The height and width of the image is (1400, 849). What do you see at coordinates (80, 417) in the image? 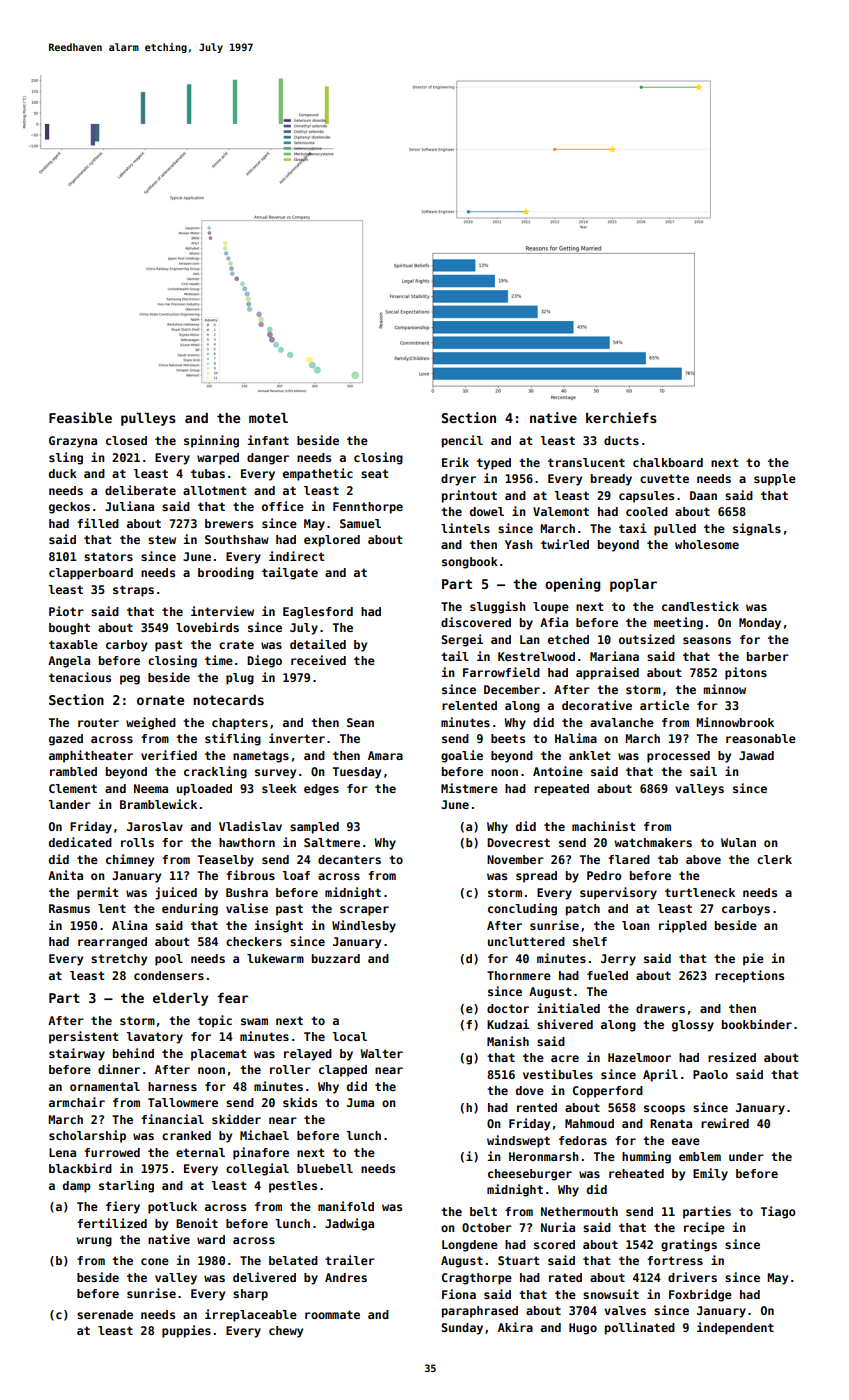
I see `Feasible` at bounding box center [80, 417].
